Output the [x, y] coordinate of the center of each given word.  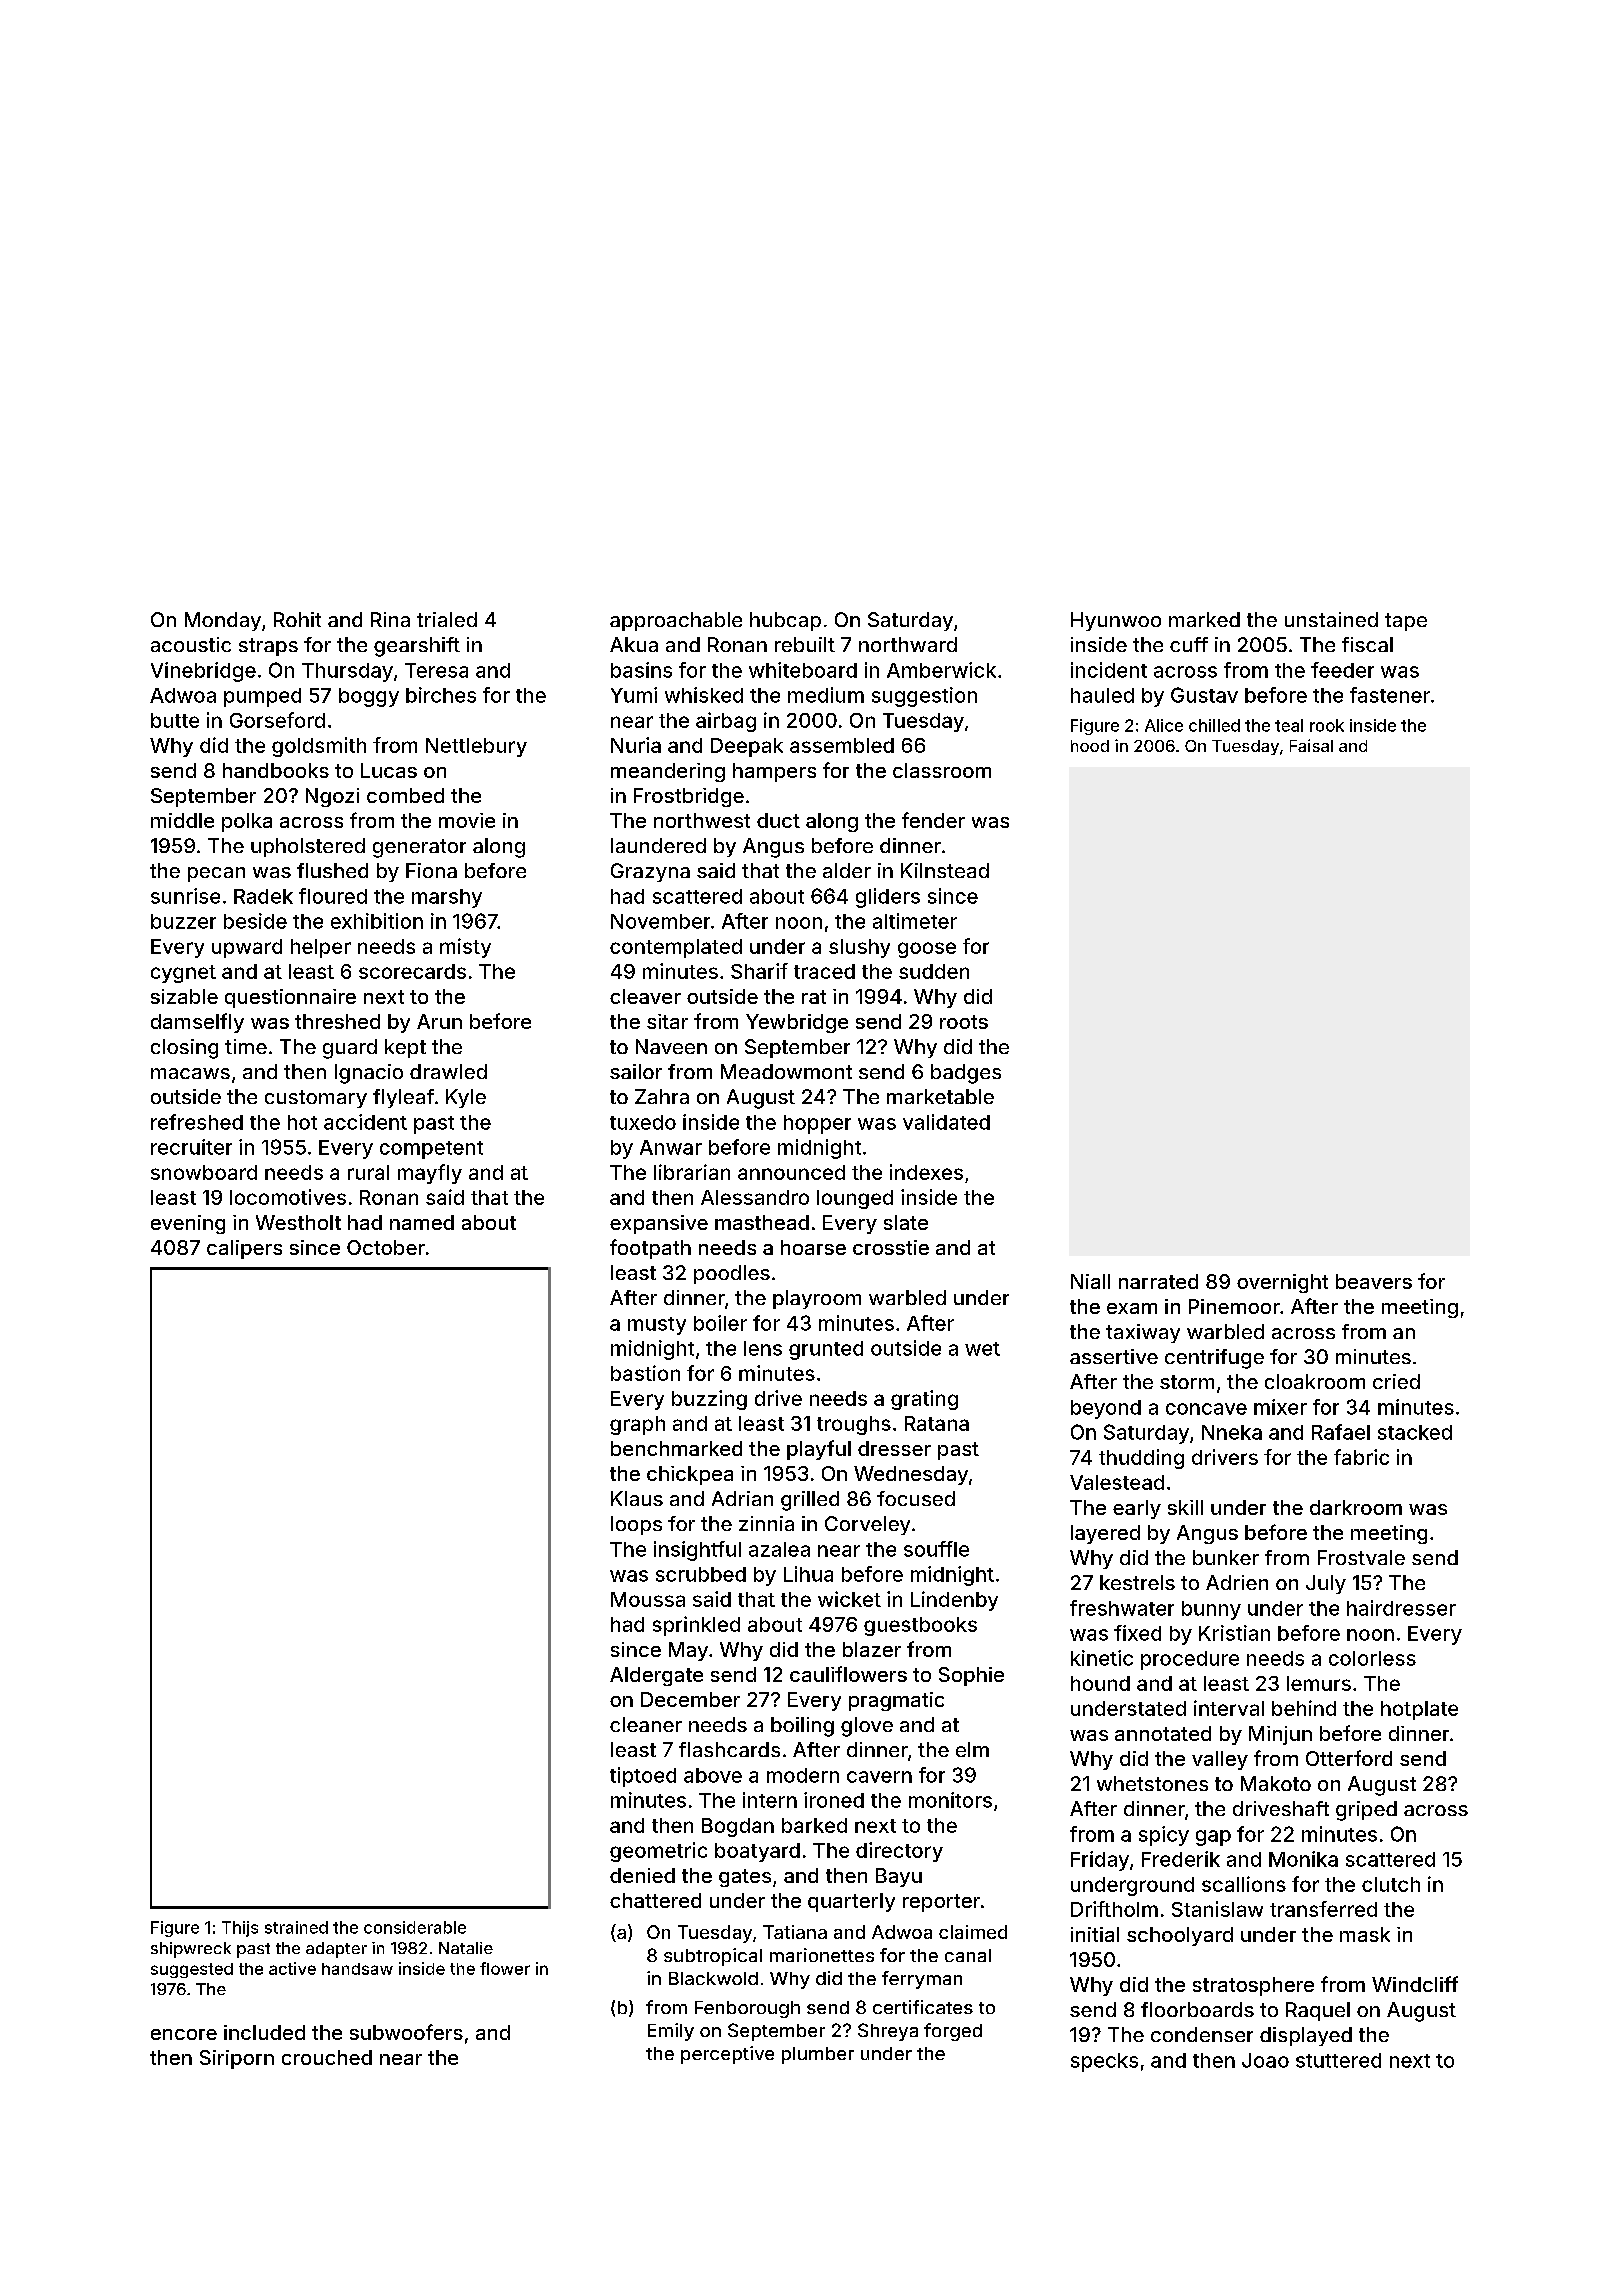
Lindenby [954, 1601]
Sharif [759, 971]
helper [321, 948]
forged [953, 2032]
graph [637, 1425]
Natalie [466, 1948]
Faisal [1311, 745]
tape [1406, 622]
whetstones [1152, 1783]
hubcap [785, 621]
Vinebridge [203, 672]
